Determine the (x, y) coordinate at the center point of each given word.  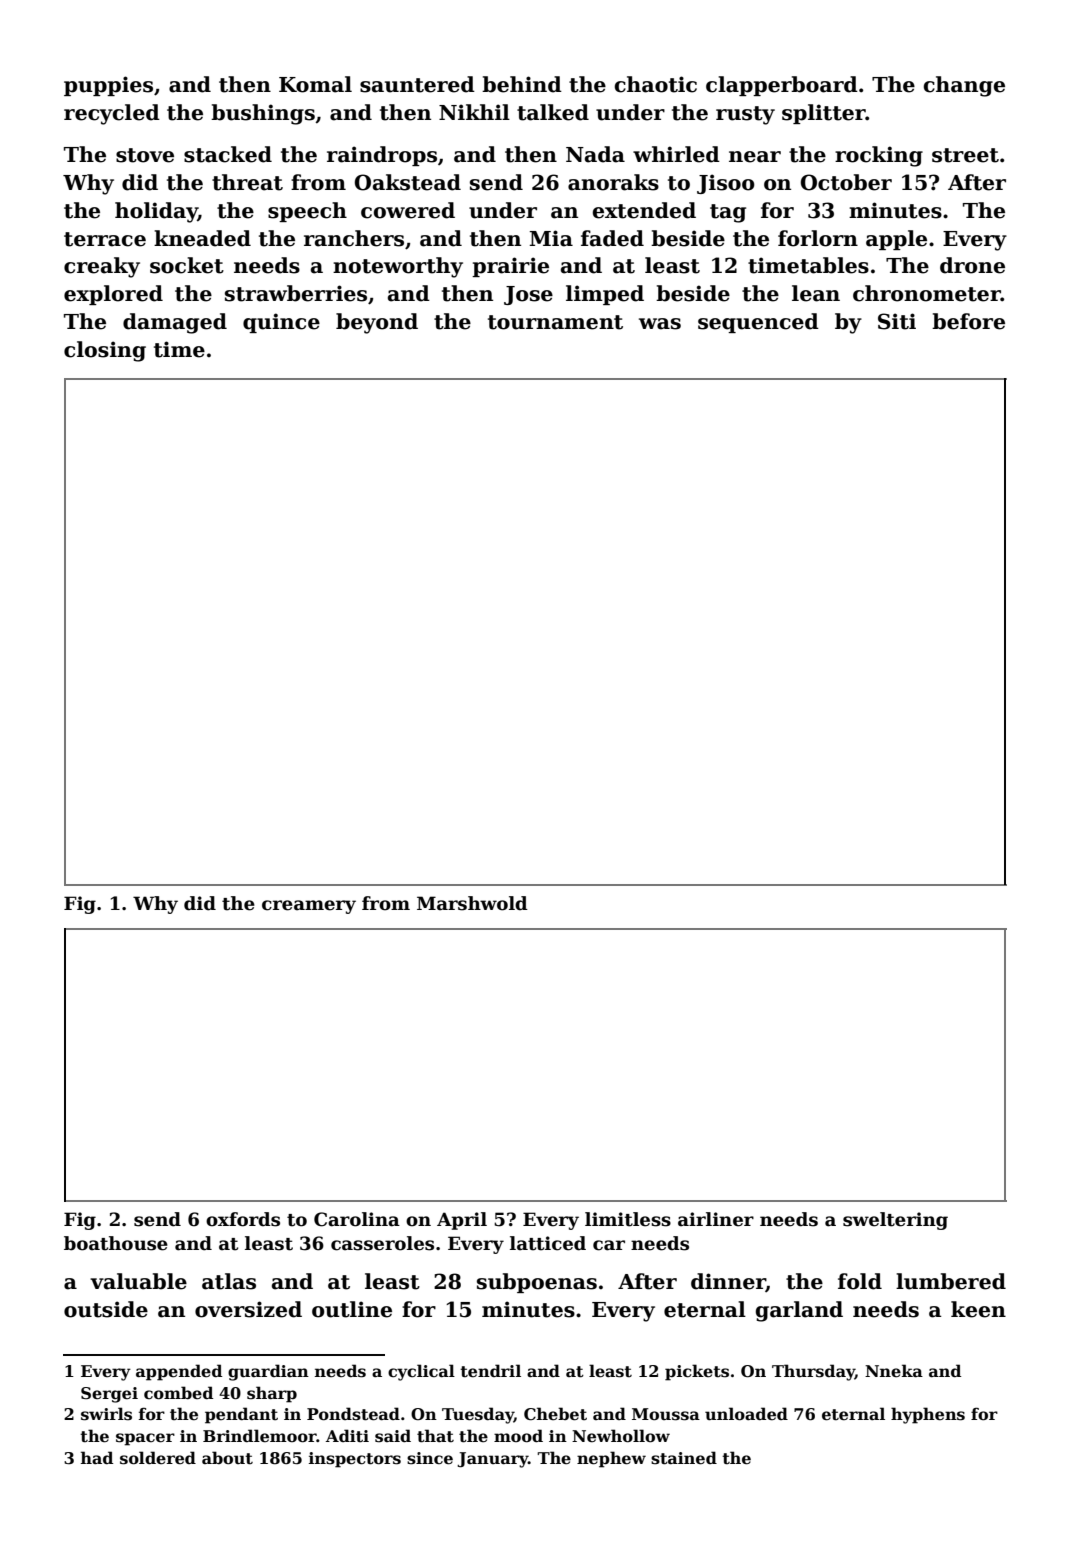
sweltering (895, 1221)
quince (281, 323)
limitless (628, 1219)
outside (106, 1309)
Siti (897, 321)
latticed (548, 1243)
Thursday (813, 1372)
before (968, 321)
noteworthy (398, 267)
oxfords (243, 1219)
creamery (309, 907)
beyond (377, 323)
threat (247, 182)
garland (799, 1311)
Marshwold (472, 903)
